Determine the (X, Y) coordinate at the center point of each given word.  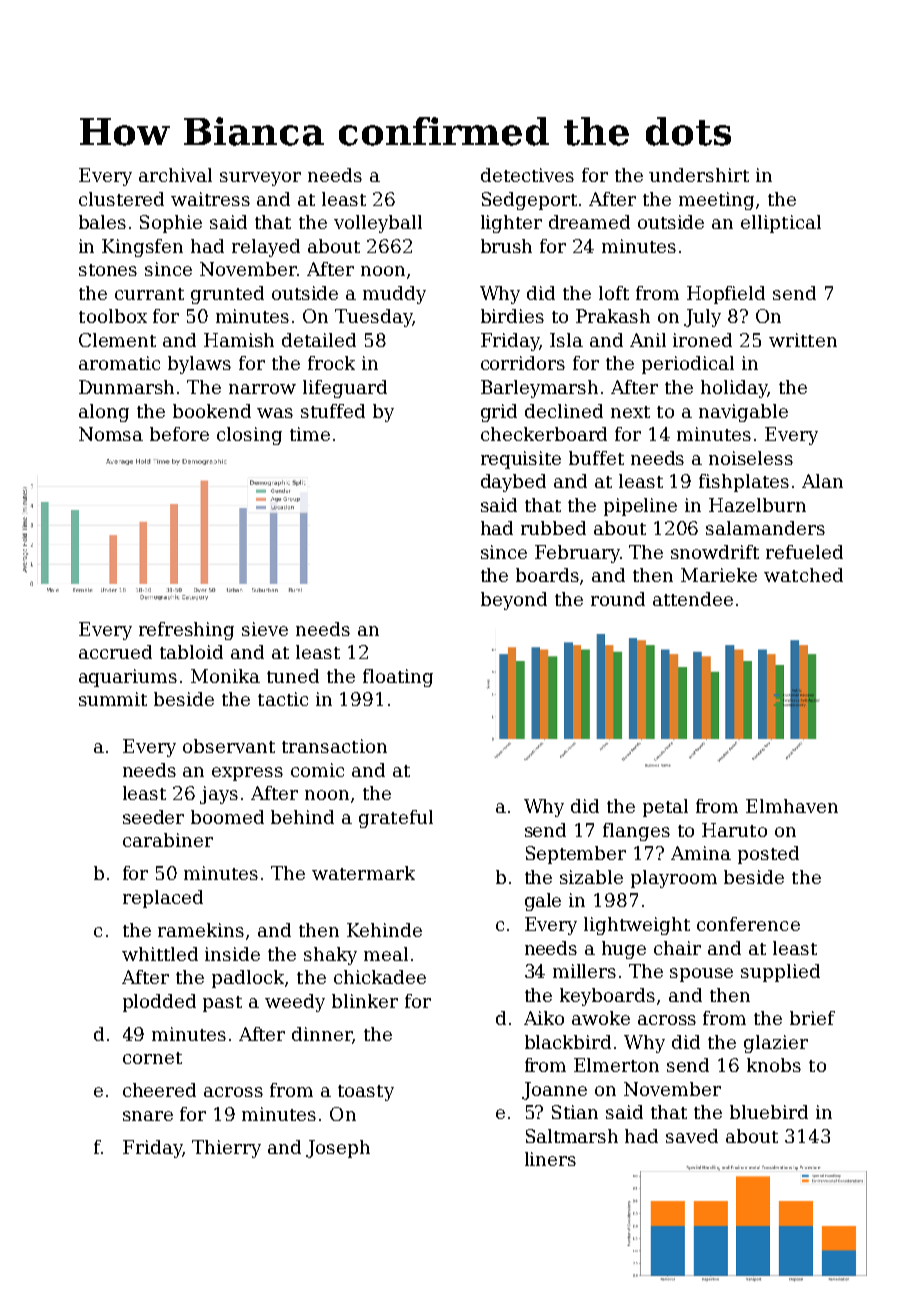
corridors (523, 363)
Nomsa (111, 434)
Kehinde (384, 930)
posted (768, 855)
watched (803, 575)
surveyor (260, 179)
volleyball (378, 224)
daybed (513, 483)
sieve (265, 629)
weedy (295, 1003)
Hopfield (726, 295)
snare (148, 1116)
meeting (716, 201)
